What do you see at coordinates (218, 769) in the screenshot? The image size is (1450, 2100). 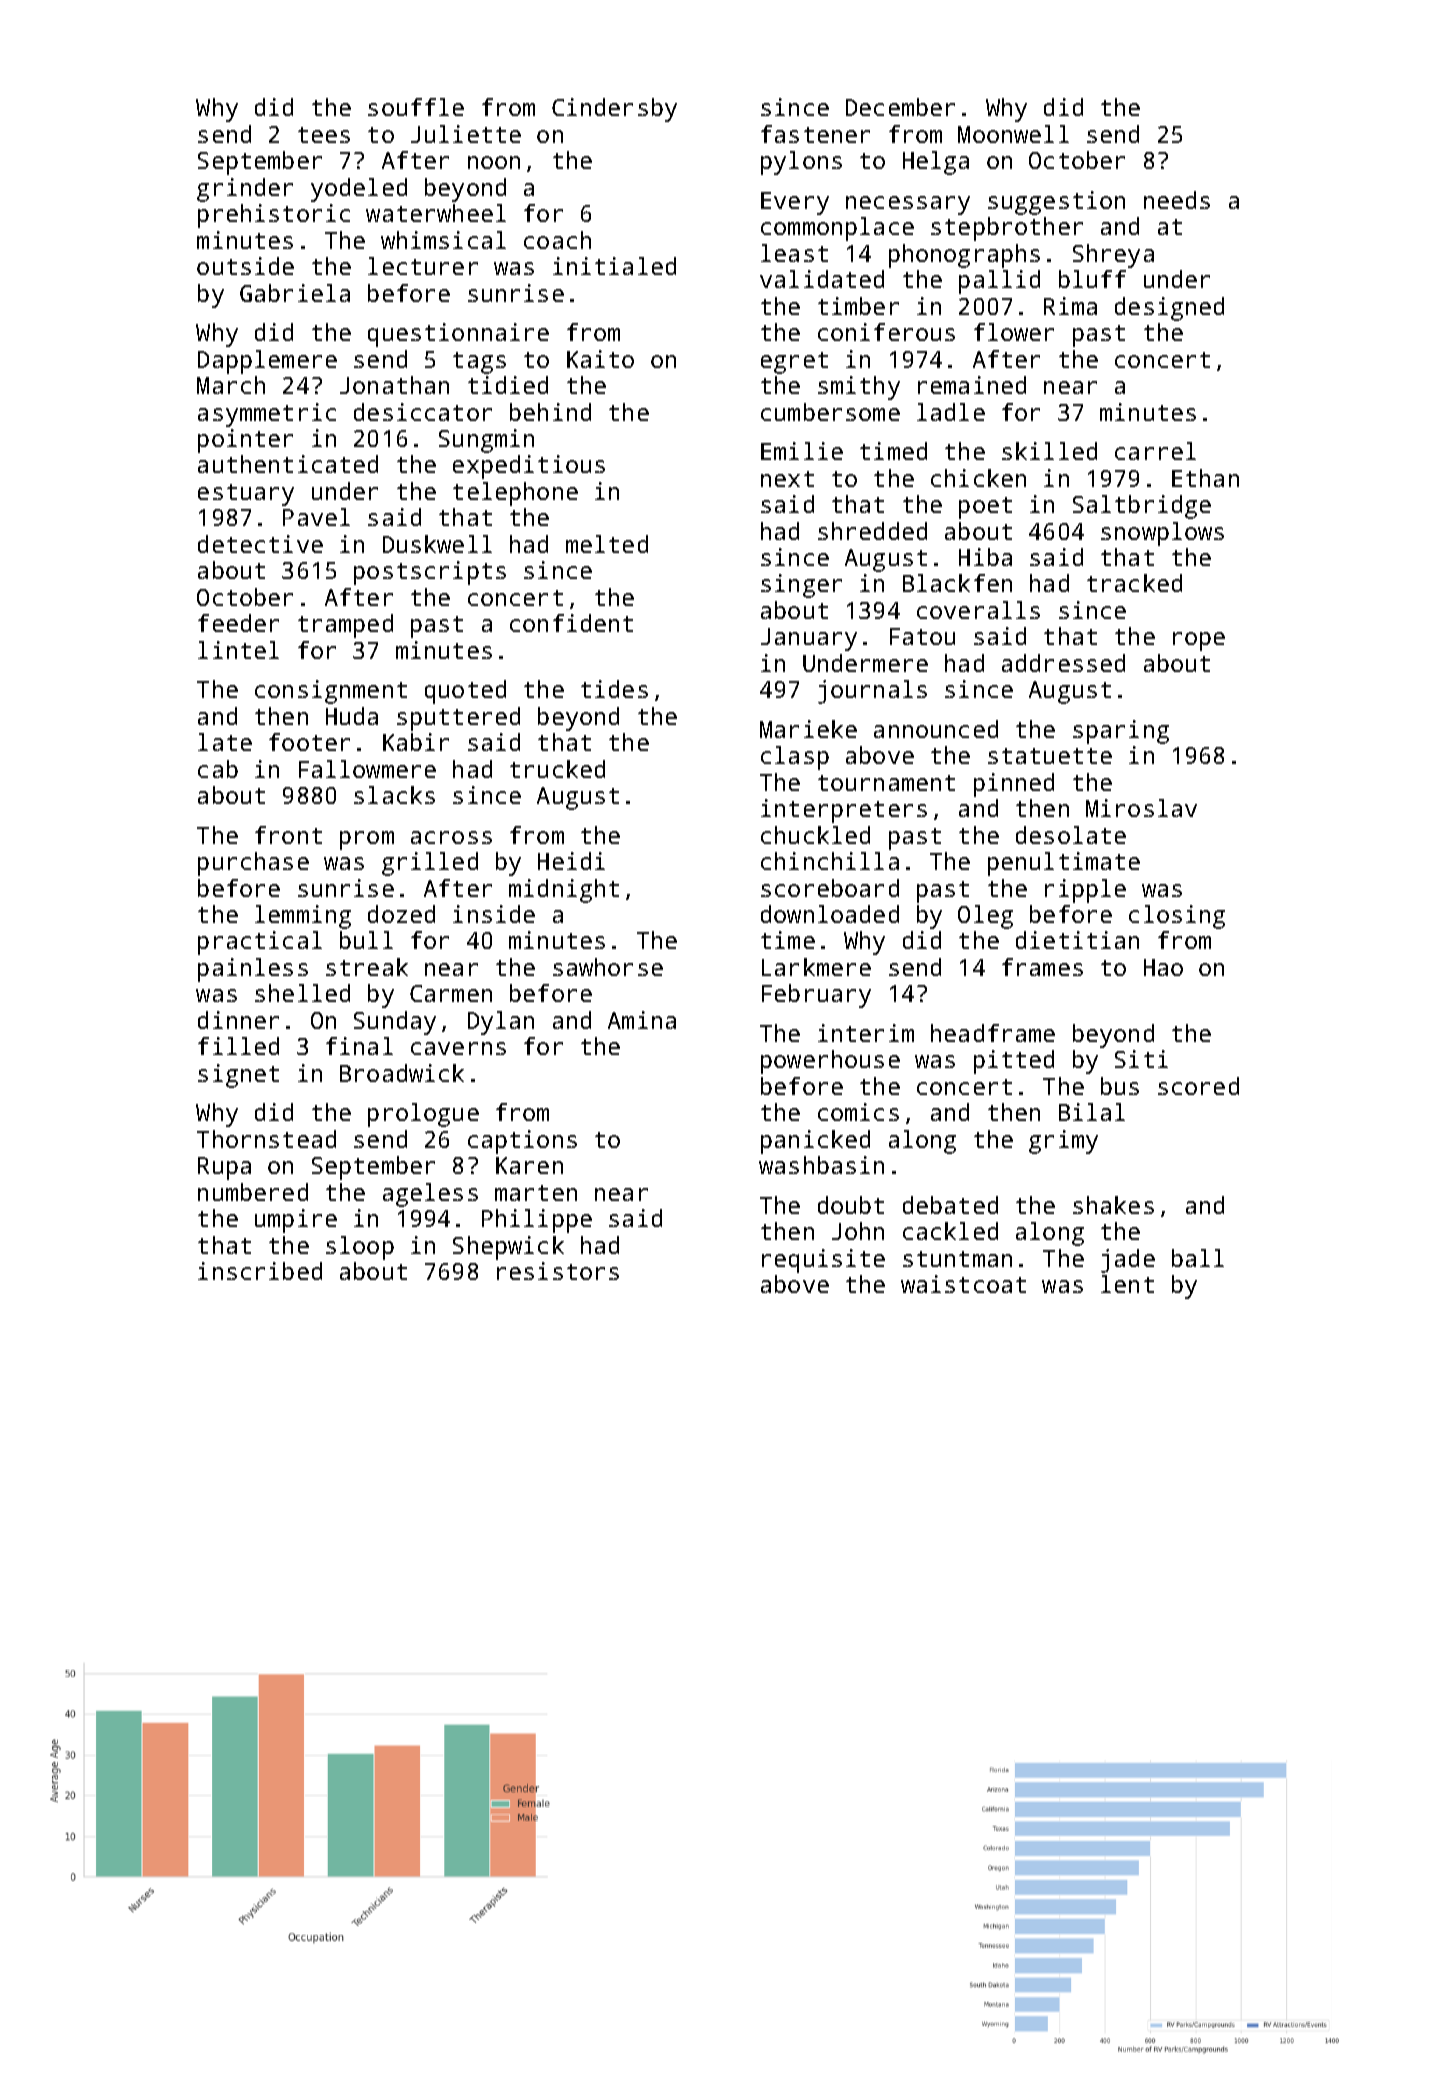 I see `cab` at bounding box center [218, 769].
